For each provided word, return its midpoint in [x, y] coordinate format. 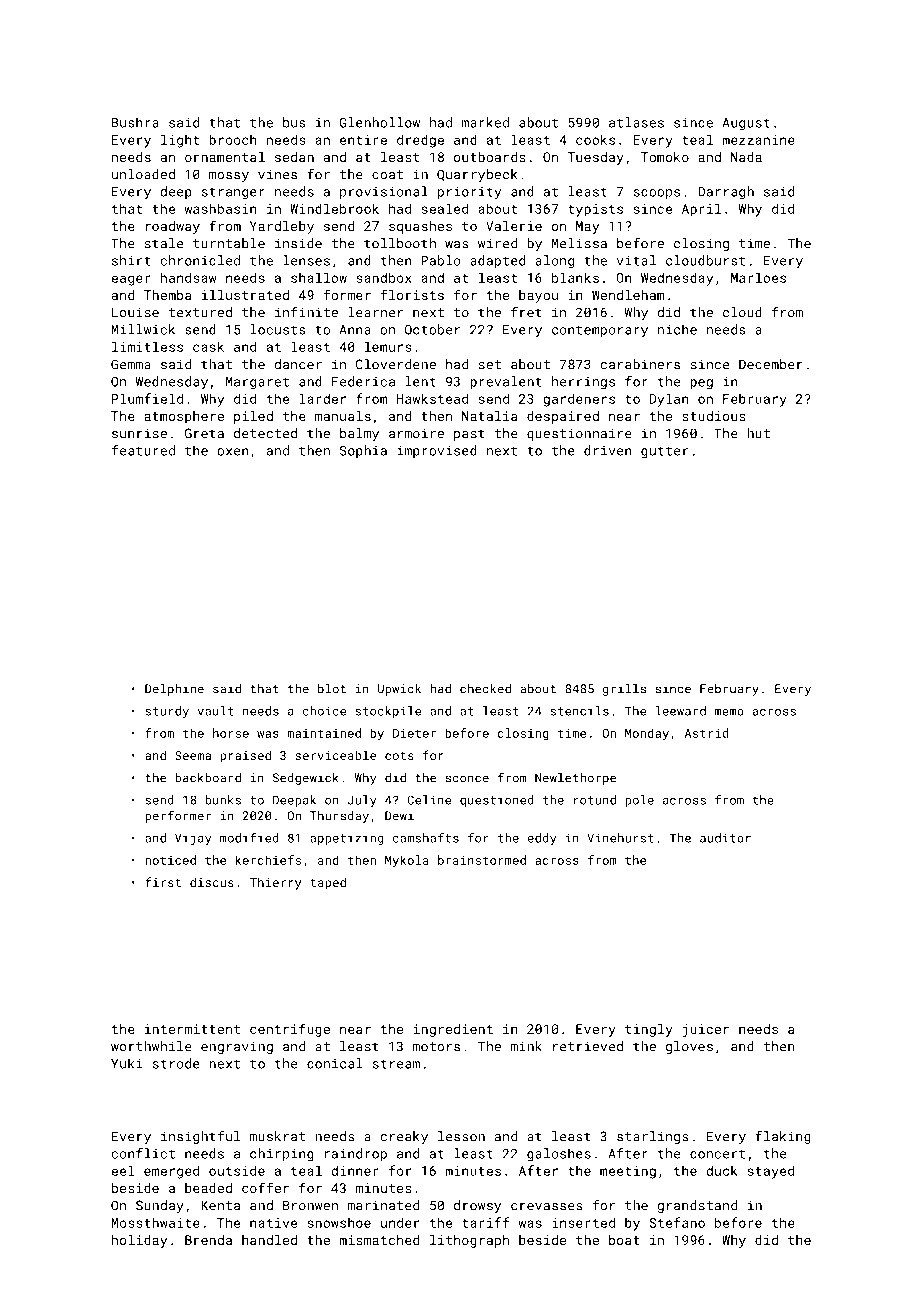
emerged [171, 1172]
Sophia [363, 451]
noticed [170, 860]
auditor [725, 838]
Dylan [669, 400]
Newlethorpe [575, 779]
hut [758, 433]
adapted [497, 262]
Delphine [174, 690]
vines [277, 174]
